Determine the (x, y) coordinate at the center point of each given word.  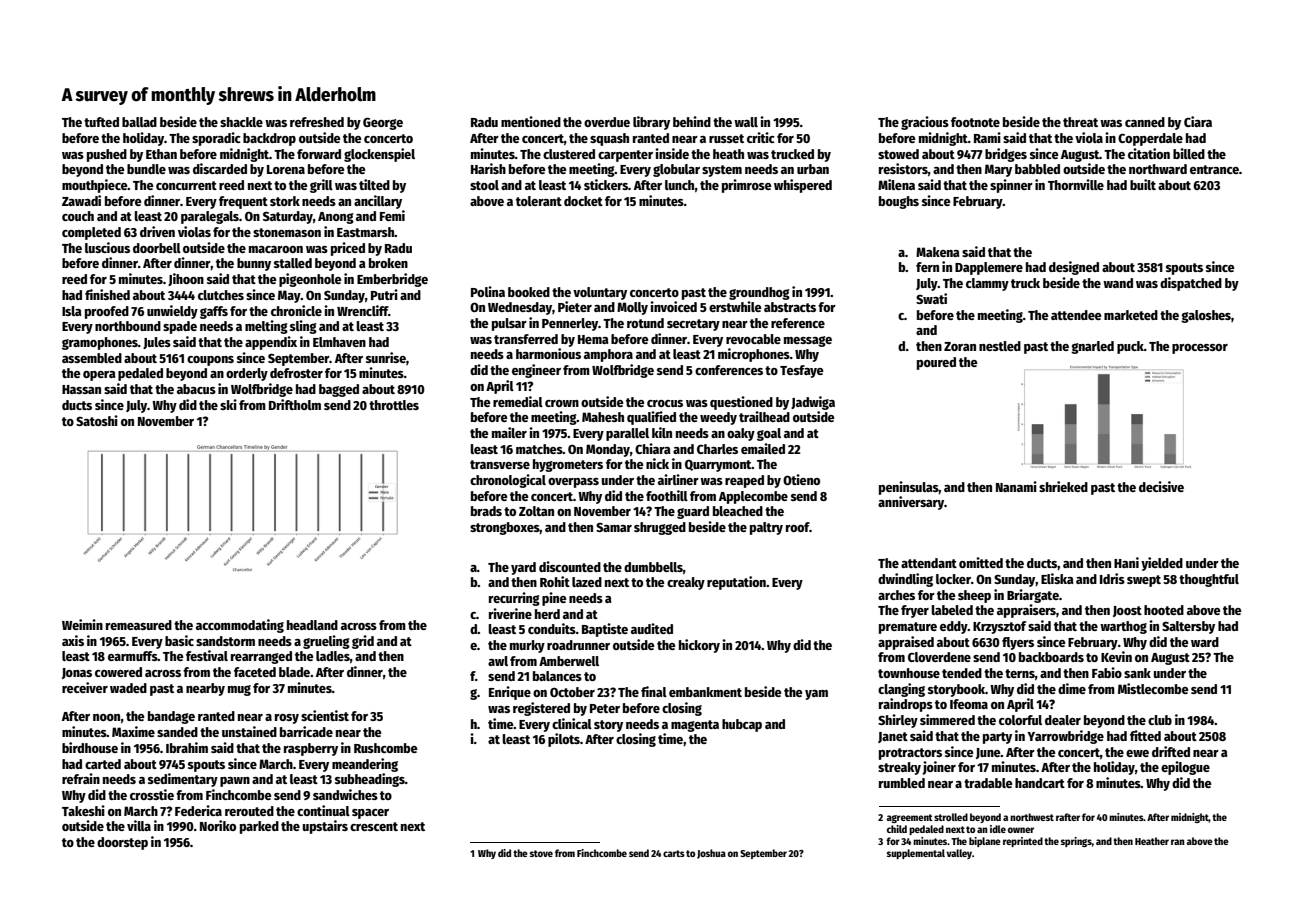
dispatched (1191, 284)
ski (228, 404)
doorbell (157, 248)
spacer (370, 814)
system (722, 171)
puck (1130, 347)
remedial (518, 401)
